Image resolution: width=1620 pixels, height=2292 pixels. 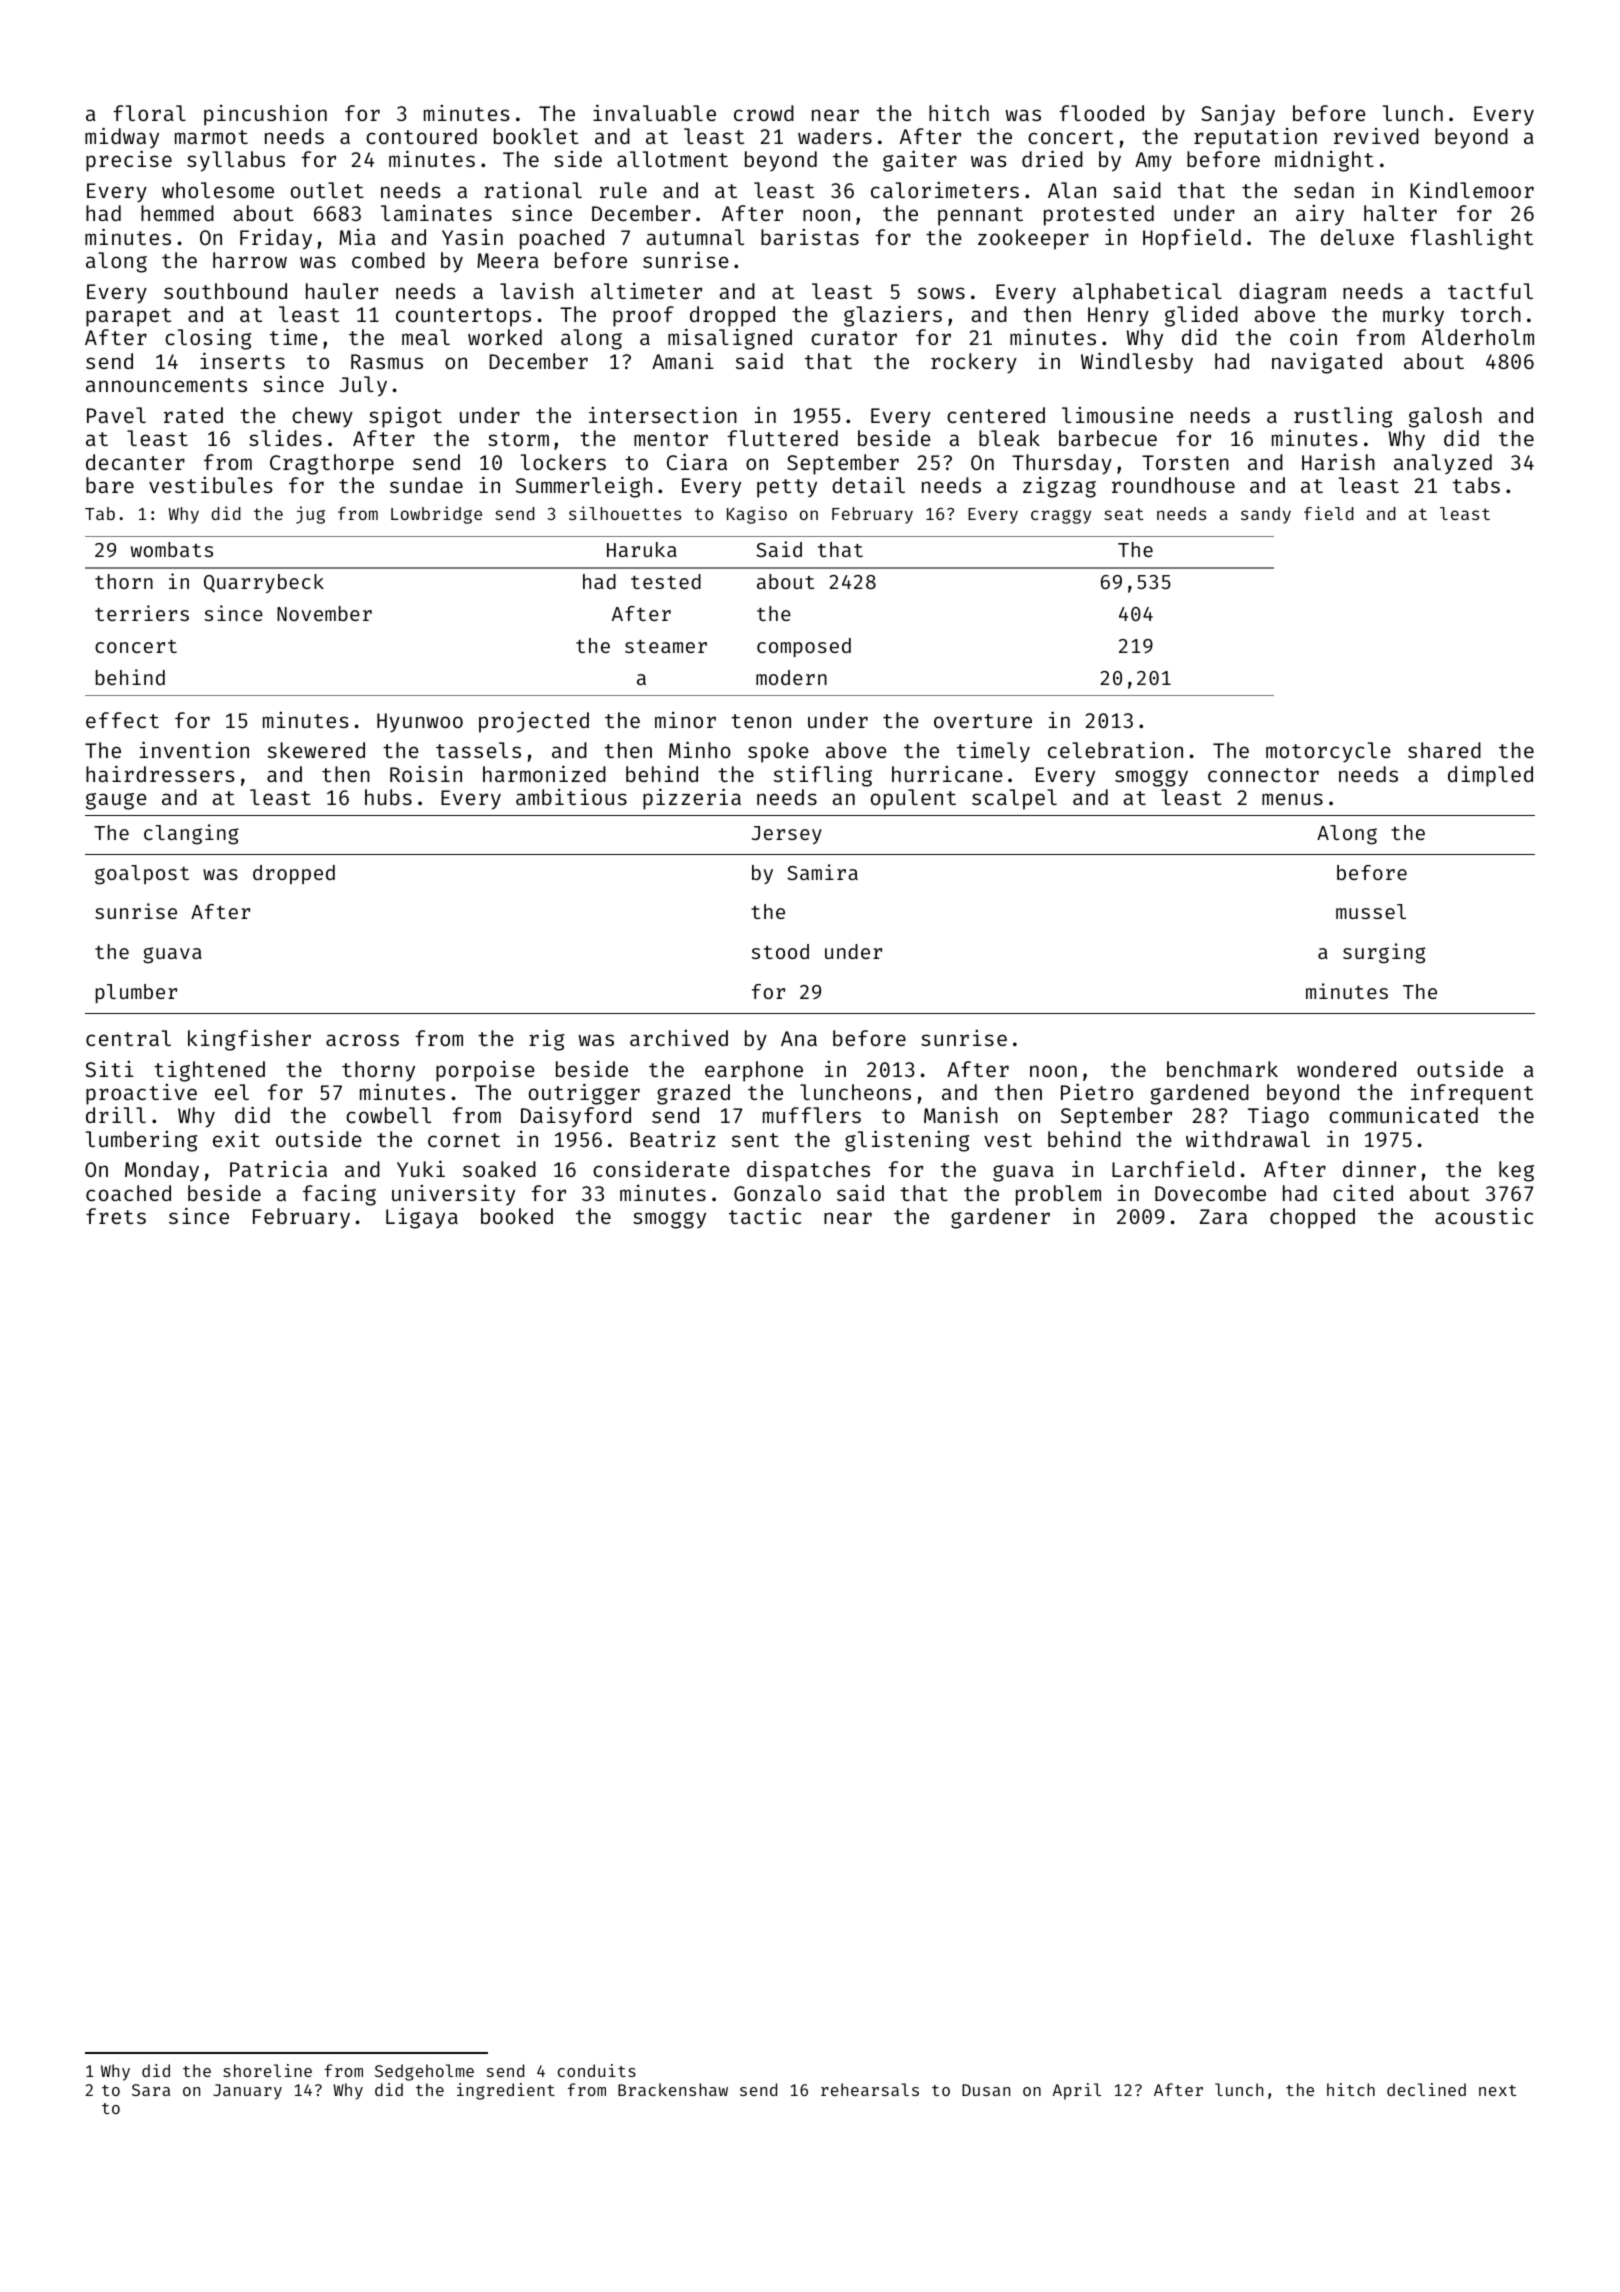 What do you see at coordinates (1263, 775) in the screenshot?
I see `connector` at bounding box center [1263, 775].
